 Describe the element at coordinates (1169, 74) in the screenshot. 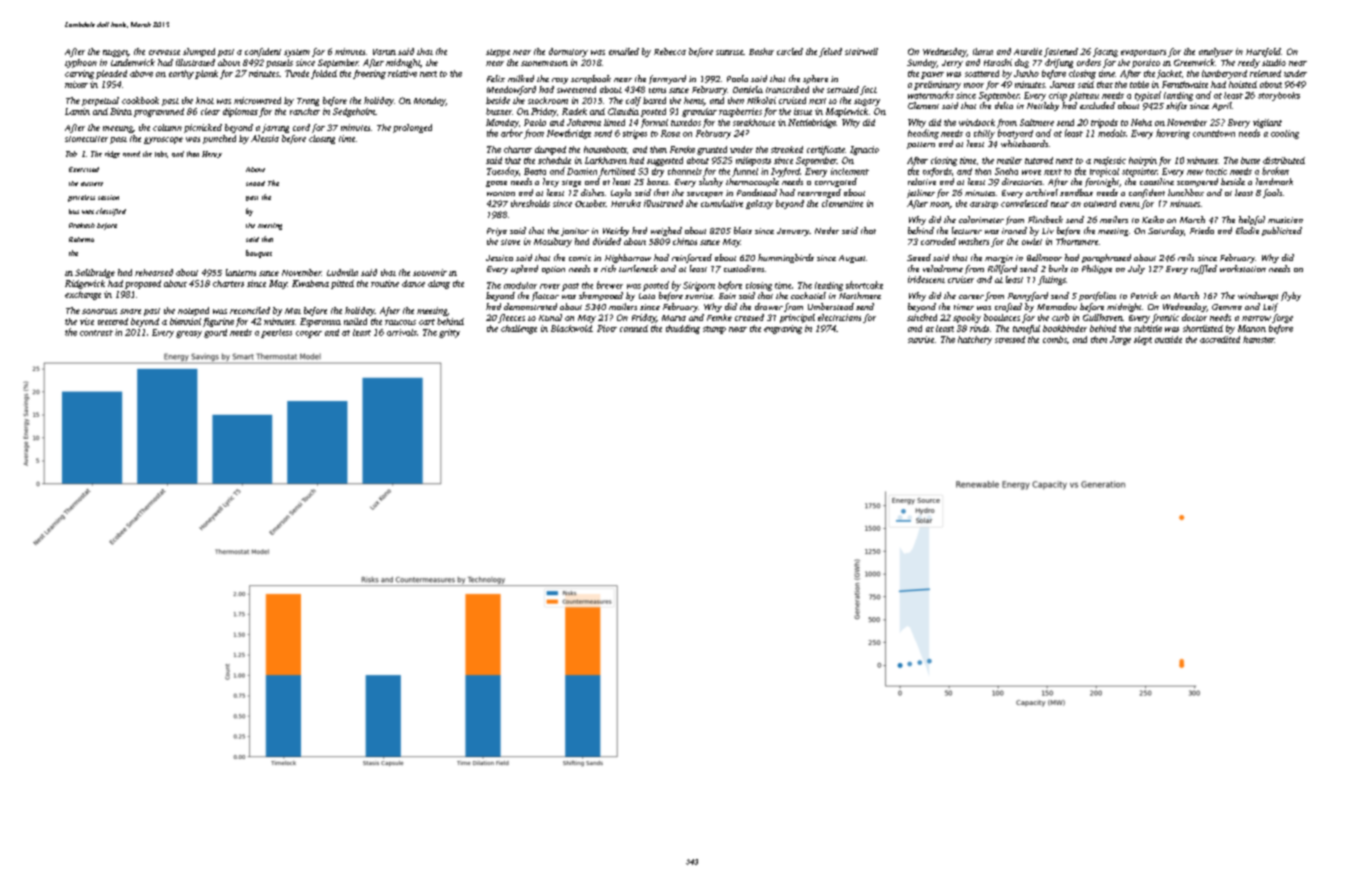

I see `jacket` at that location.
